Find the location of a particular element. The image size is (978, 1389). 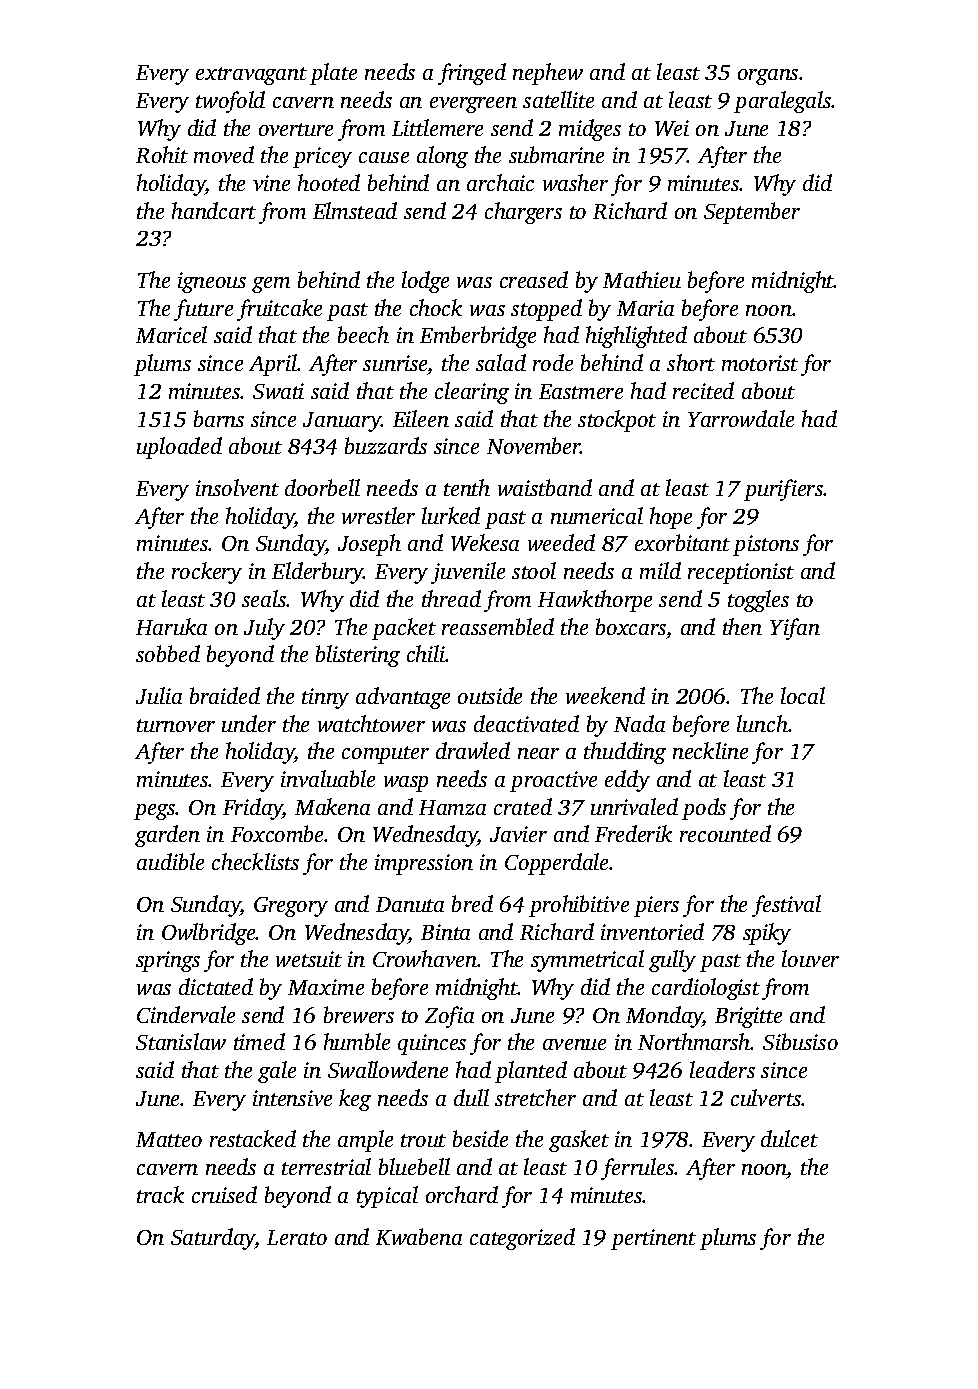

Wei is located at coordinates (672, 128).
